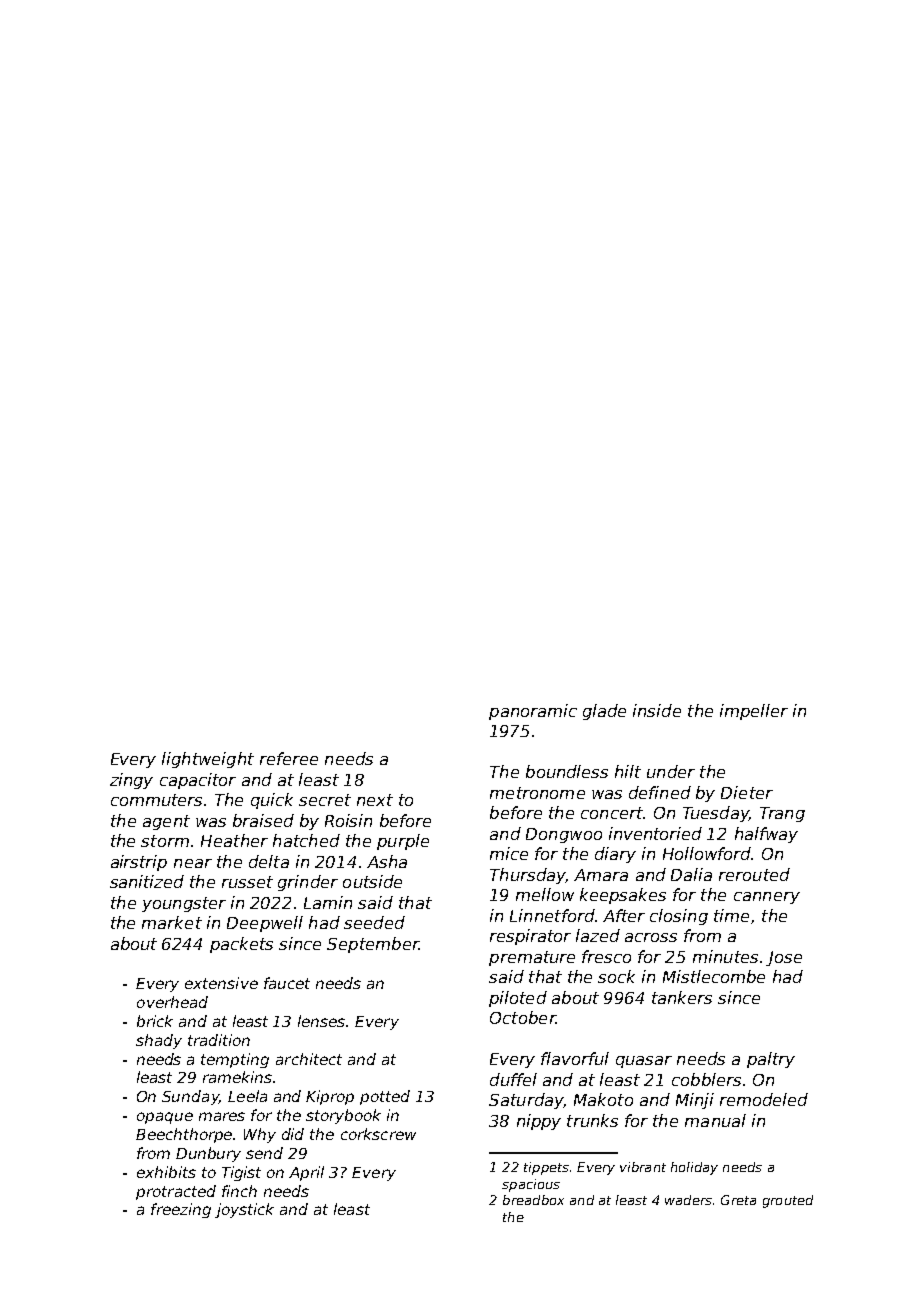 The image size is (924, 1311). What do you see at coordinates (372, 881) in the screenshot?
I see `outside` at bounding box center [372, 881].
